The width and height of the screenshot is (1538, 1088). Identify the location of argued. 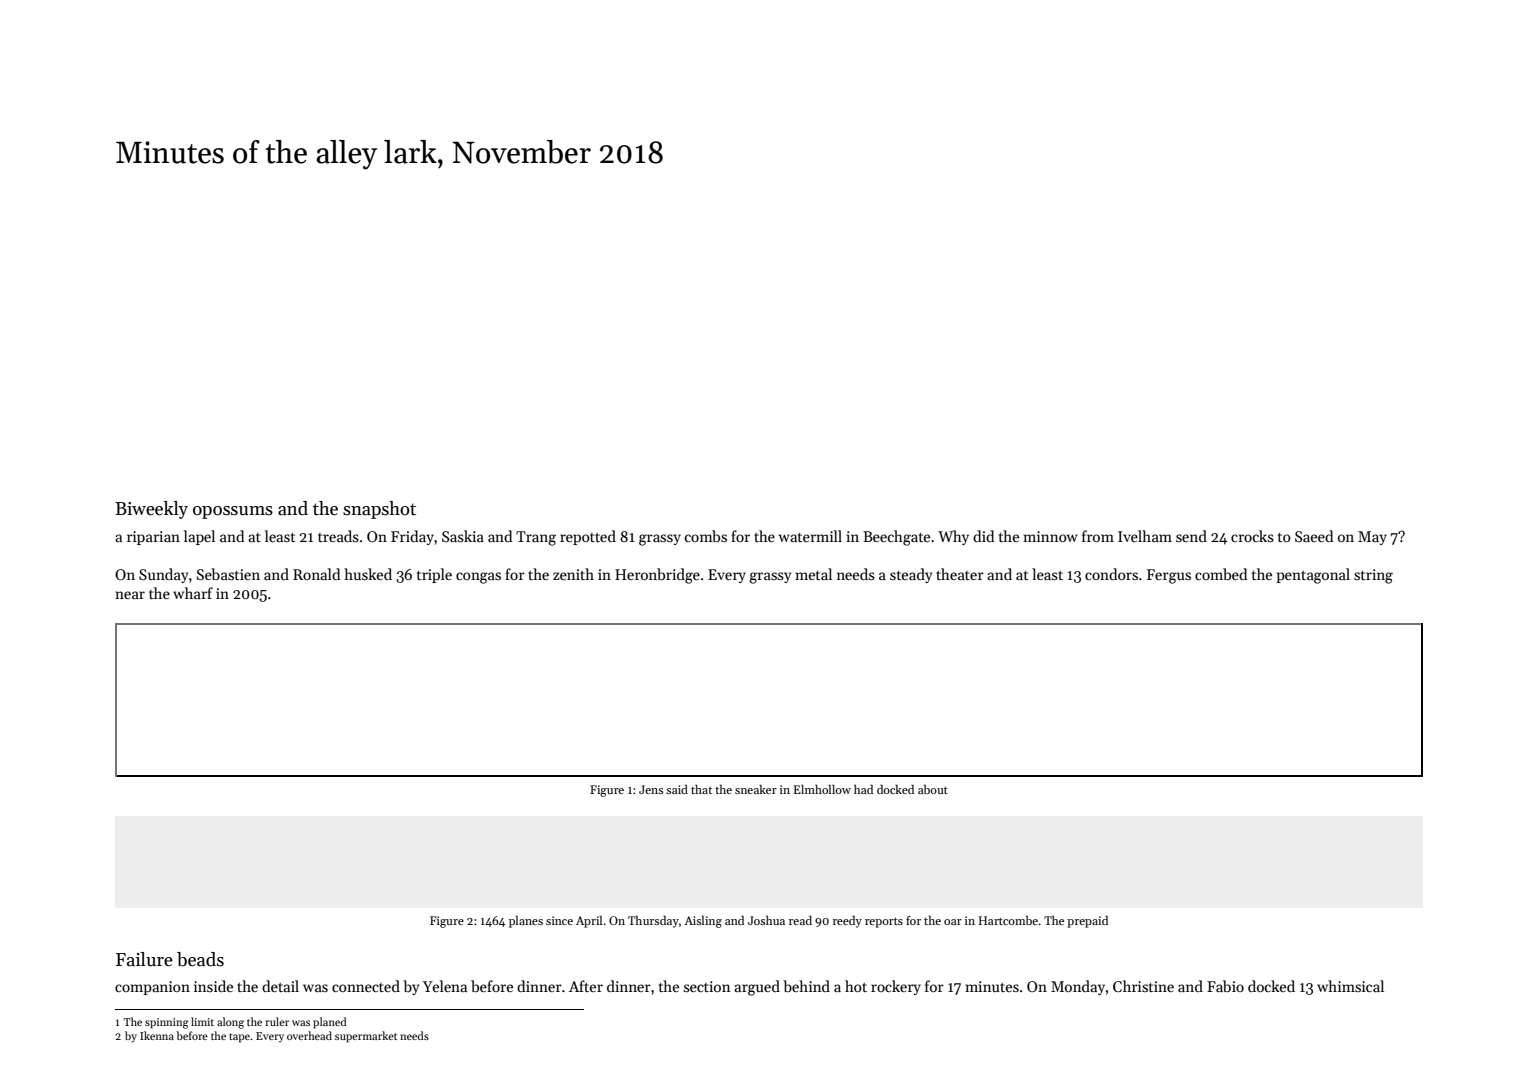
(757, 988).
